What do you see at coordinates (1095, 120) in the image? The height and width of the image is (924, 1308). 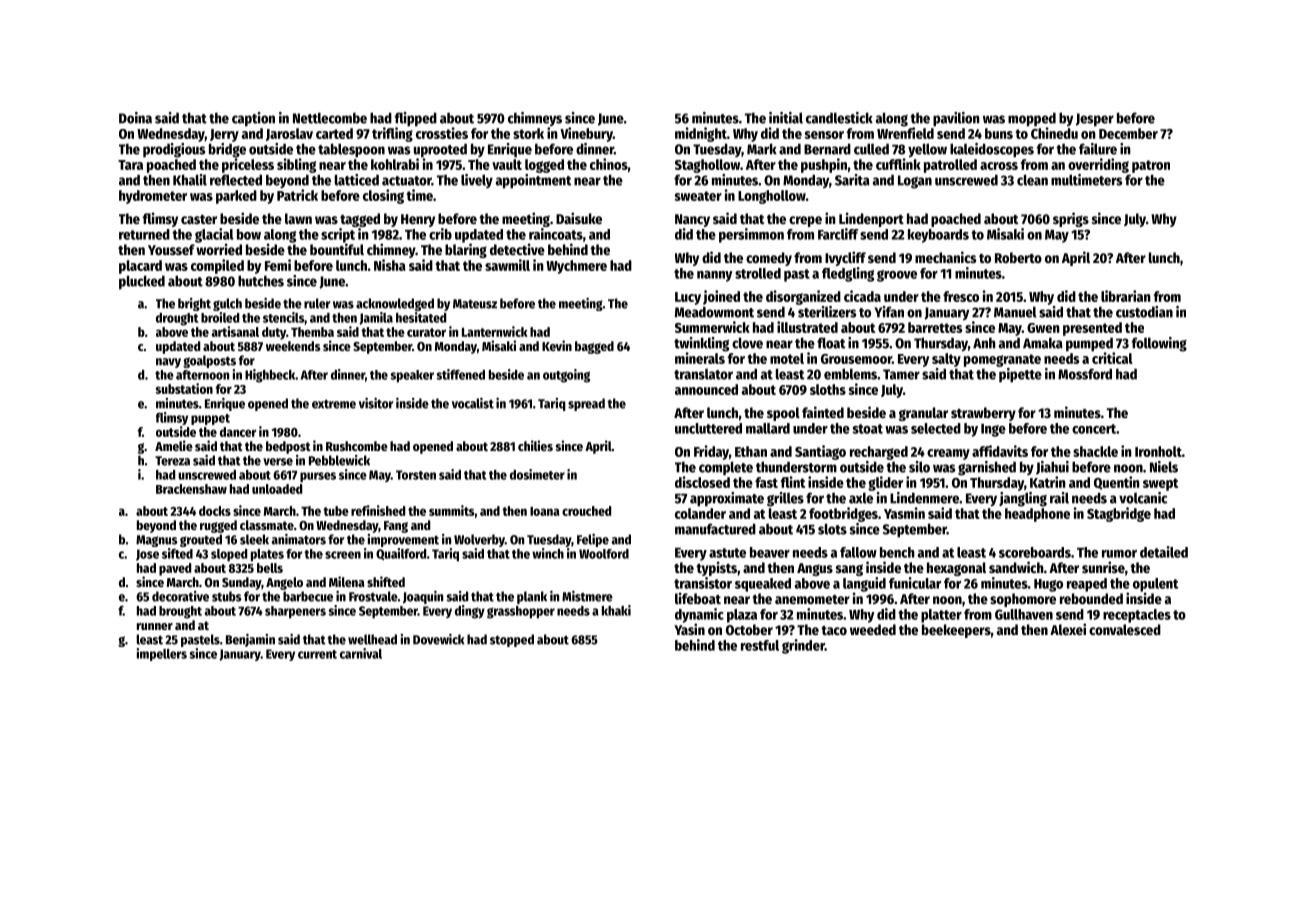 I see `Jesper` at bounding box center [1095, 120].
